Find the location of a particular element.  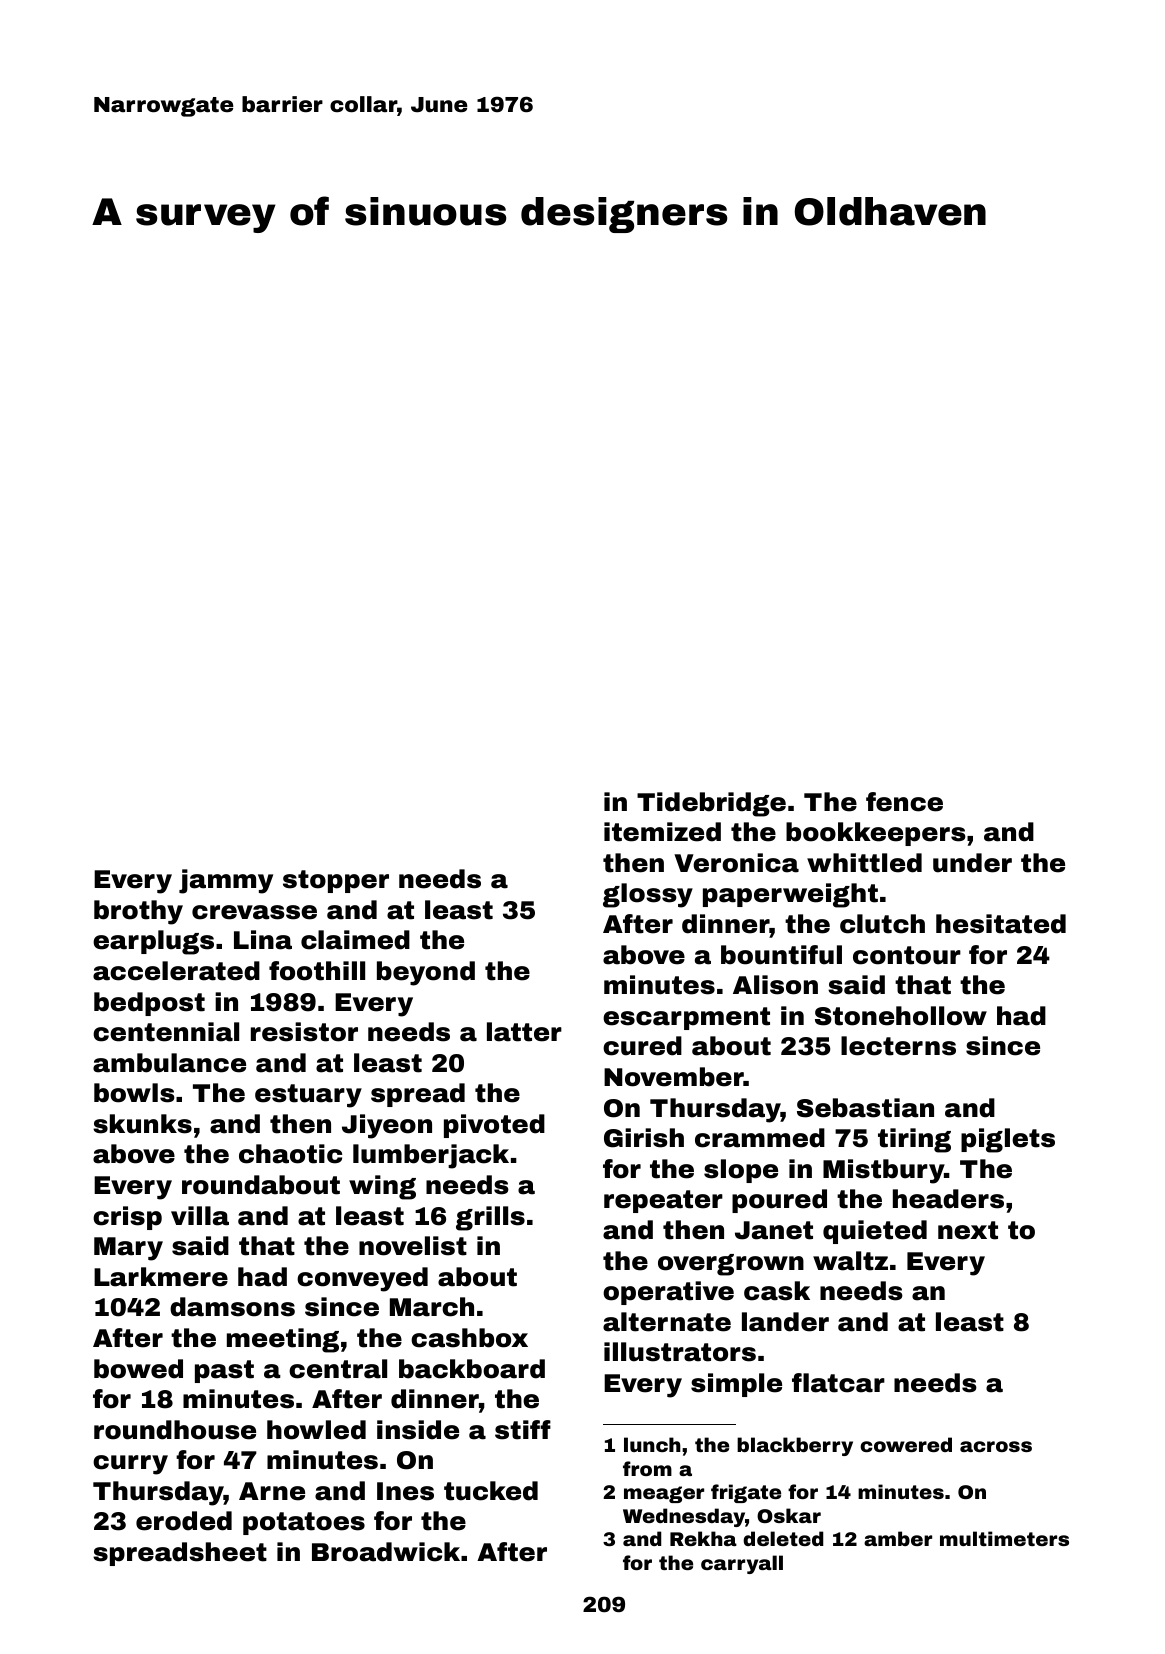

resistor is located at coordinates (304, 1032).
